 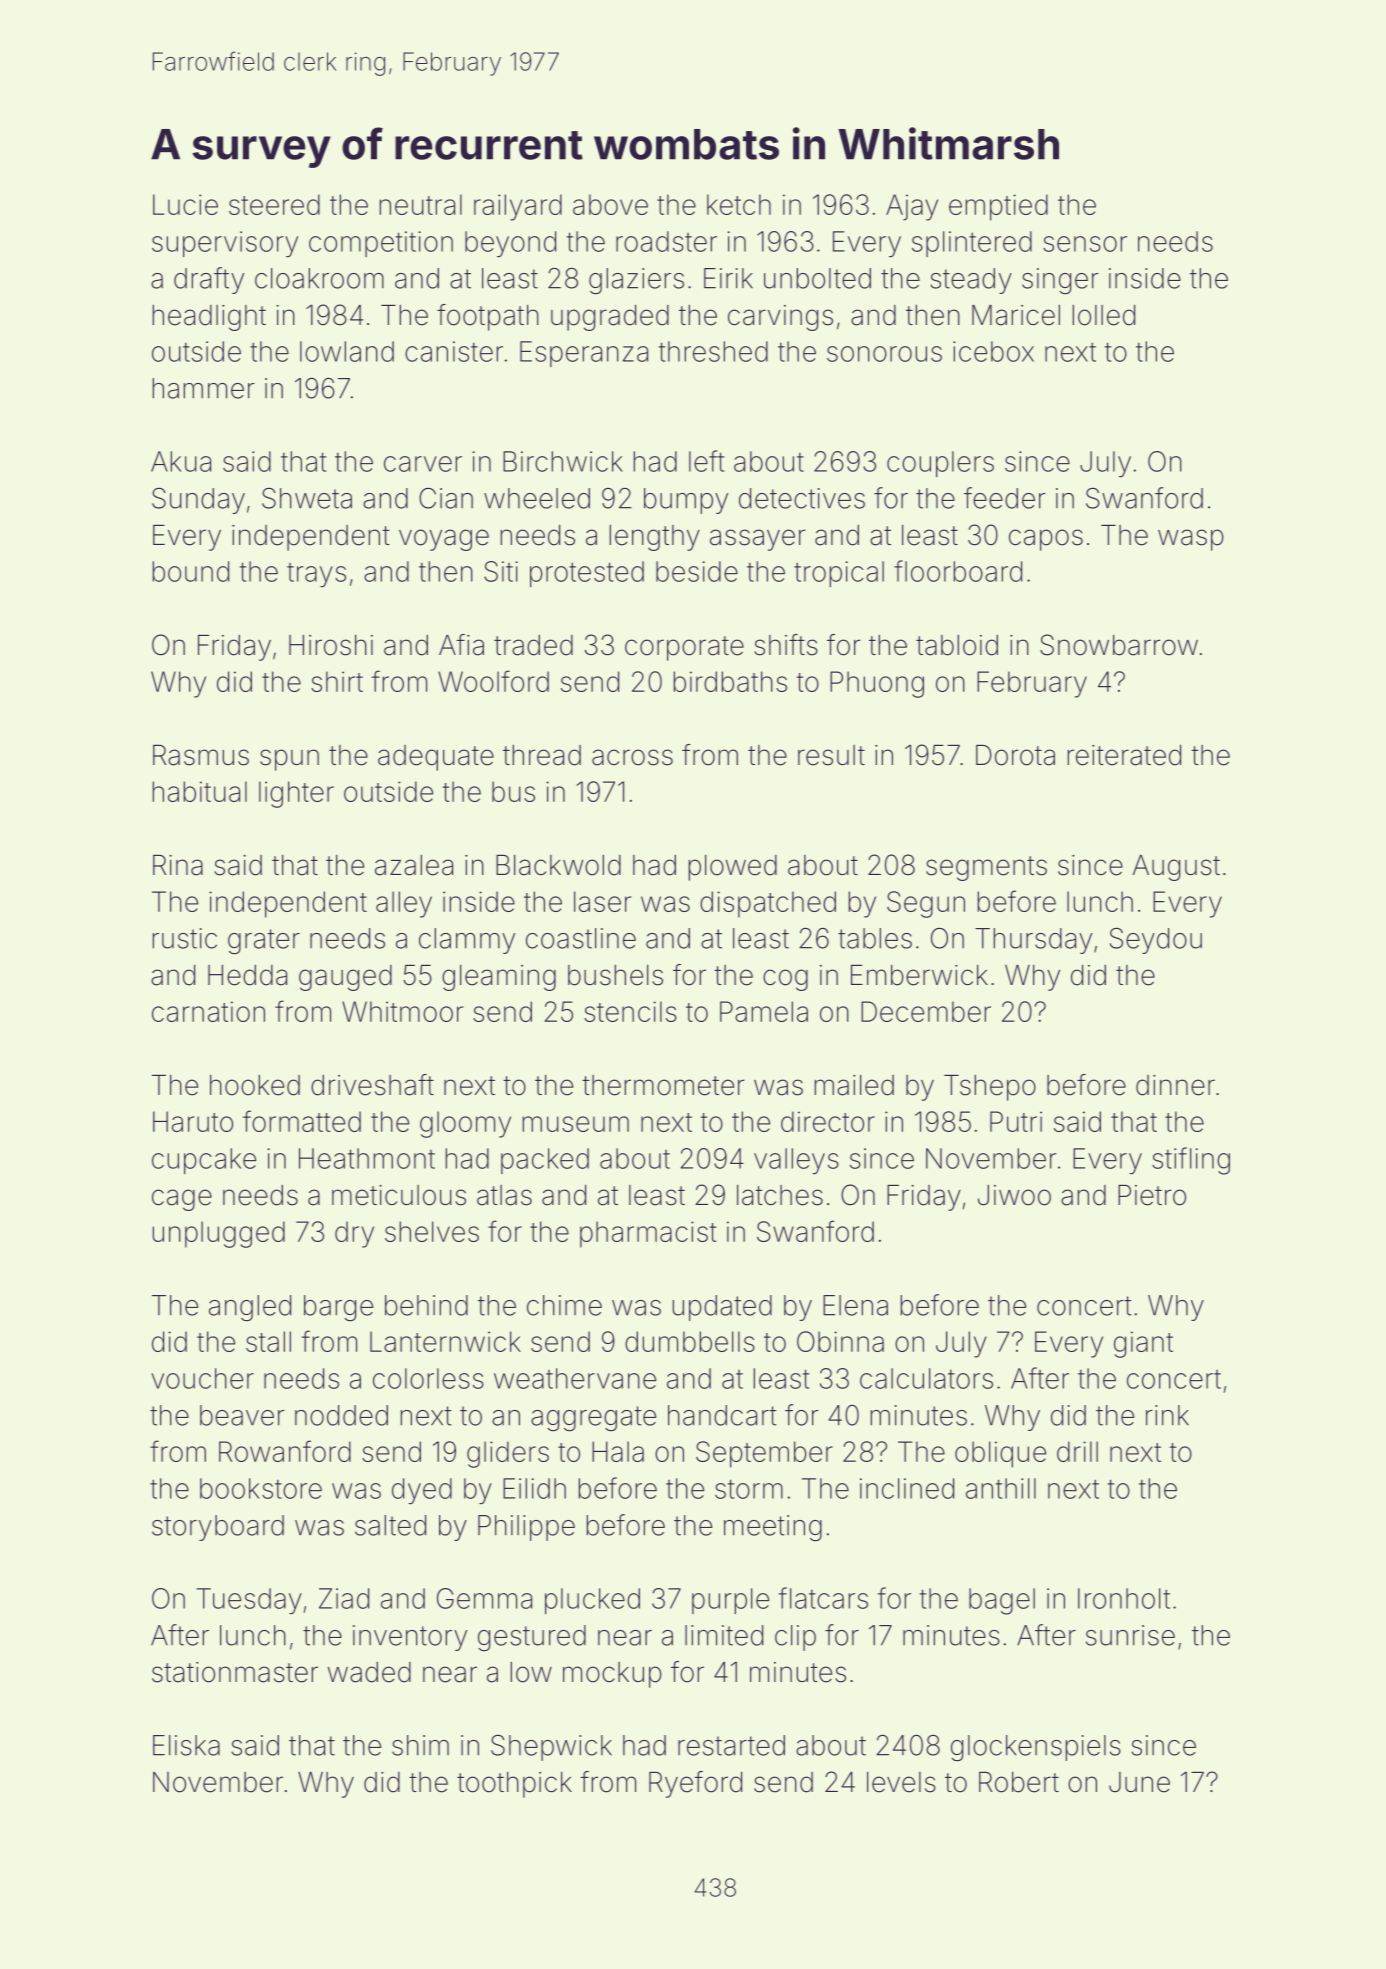 What do you see at coordinates (319, 278) in the screenshot?
I see `cloakroom` at bounding box center [319, 278].
